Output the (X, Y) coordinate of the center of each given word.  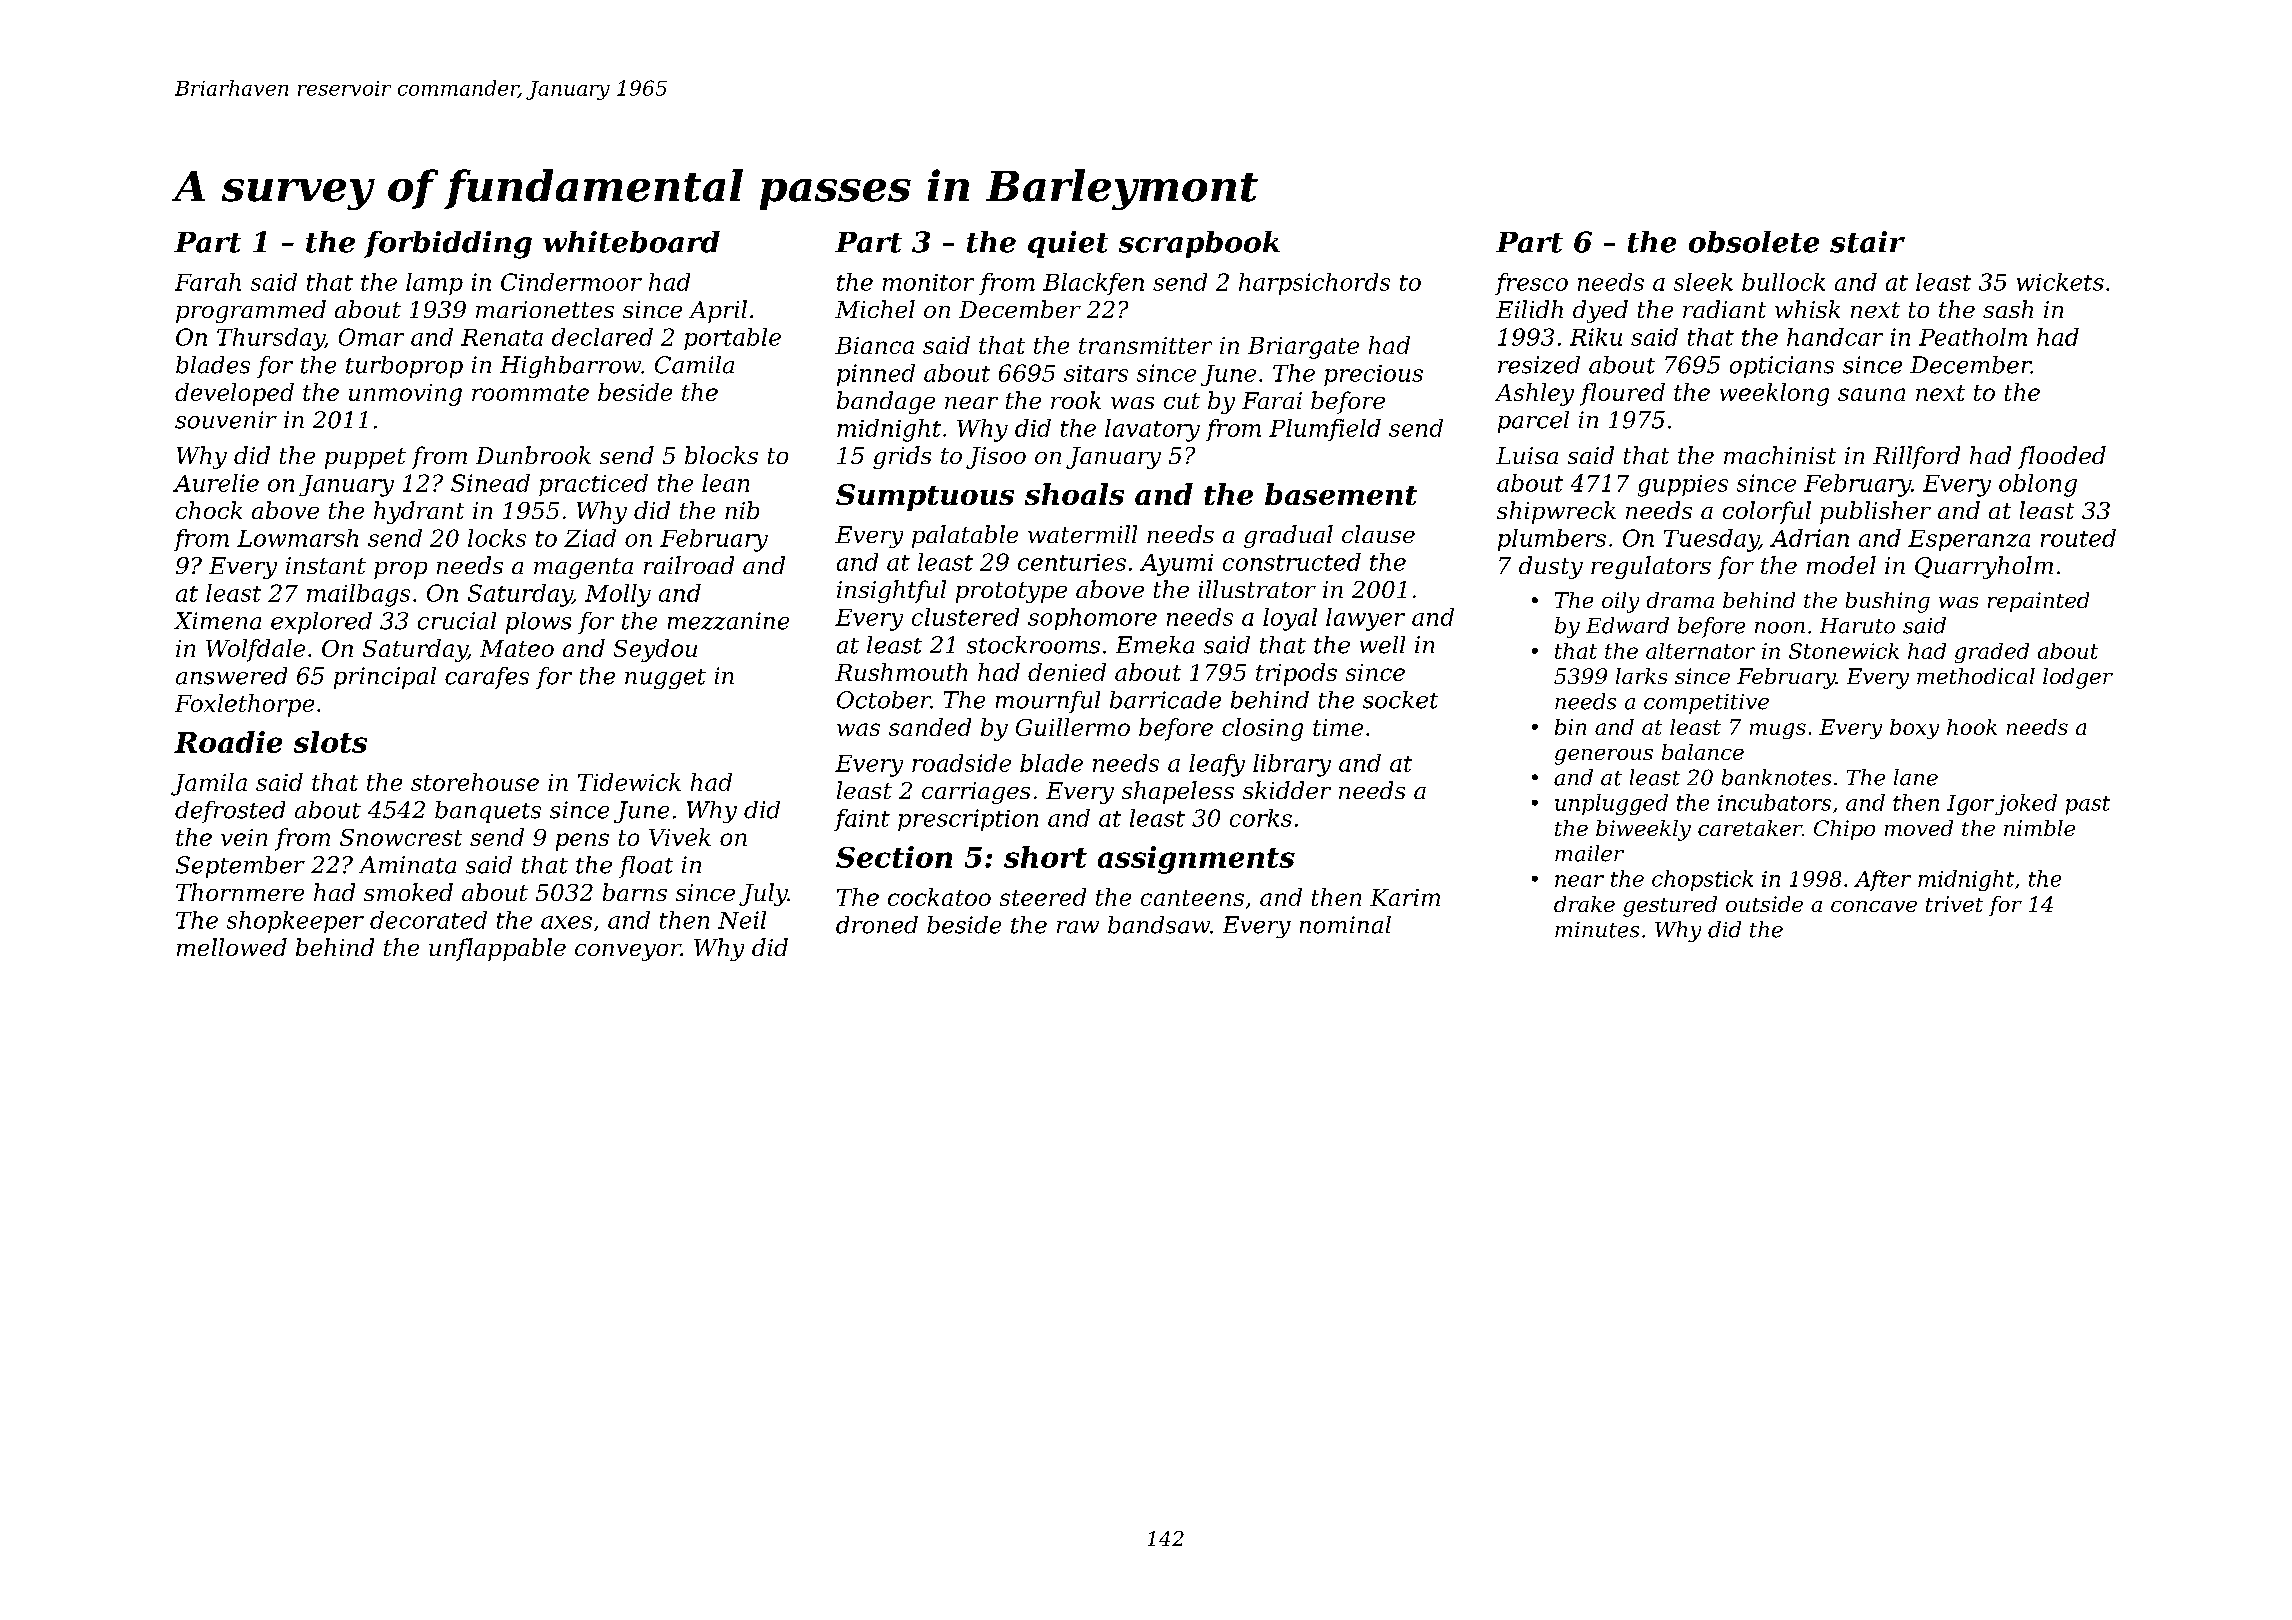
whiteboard (631, 242)
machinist (1780, 455)
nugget (665, 679)
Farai (1272, 400)
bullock (1783, 282)
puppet (365, 458)
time (1338, 727)
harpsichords (1314, 284)
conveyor (628, 952)
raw (1078, 927)
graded (1992, 653)
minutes (1597, 930)
